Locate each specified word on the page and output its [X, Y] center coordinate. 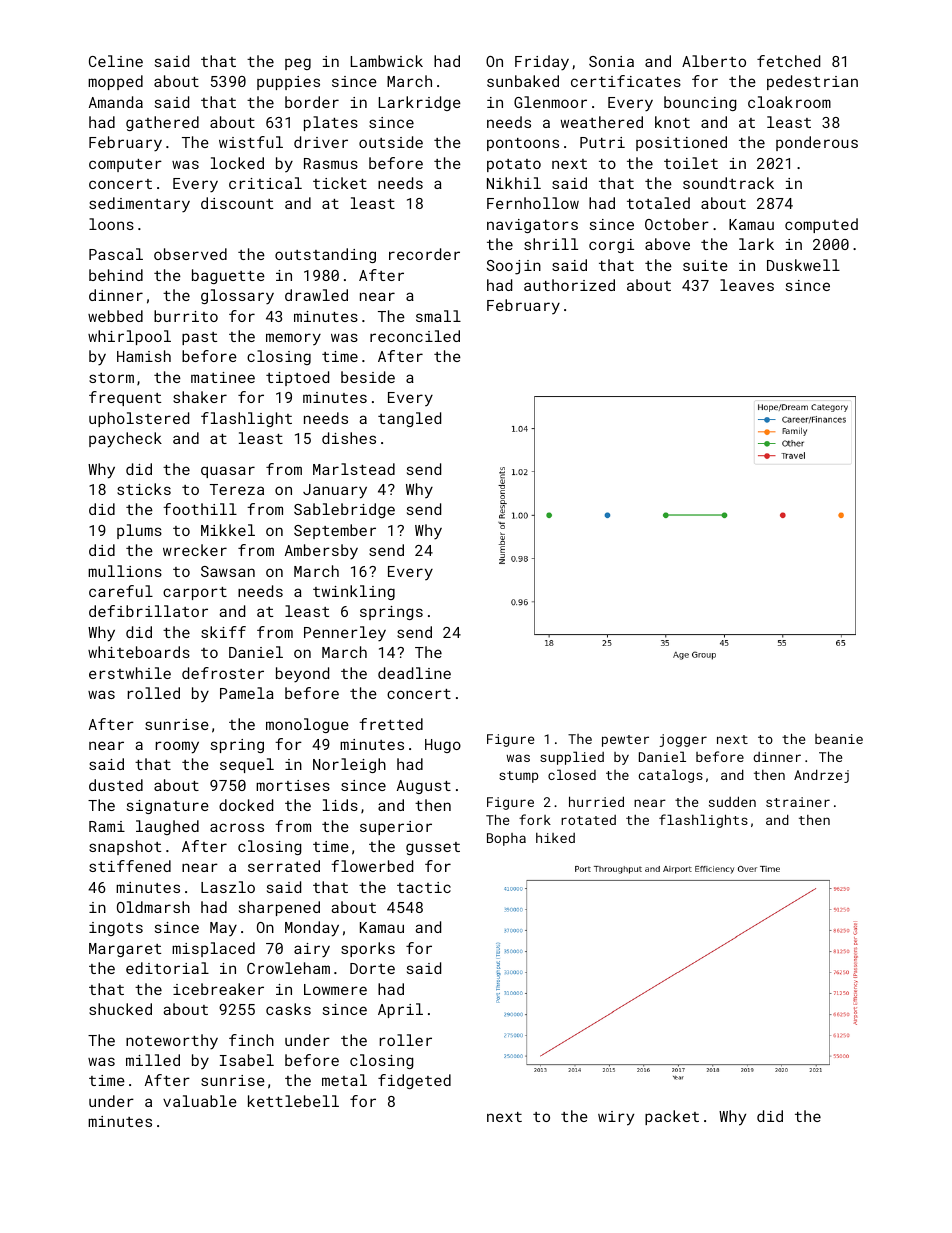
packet [672, 1117]
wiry [616, 1118]
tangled [409, 419]
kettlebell [293, 1101]
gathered [162, 123]
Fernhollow [533, 203]
